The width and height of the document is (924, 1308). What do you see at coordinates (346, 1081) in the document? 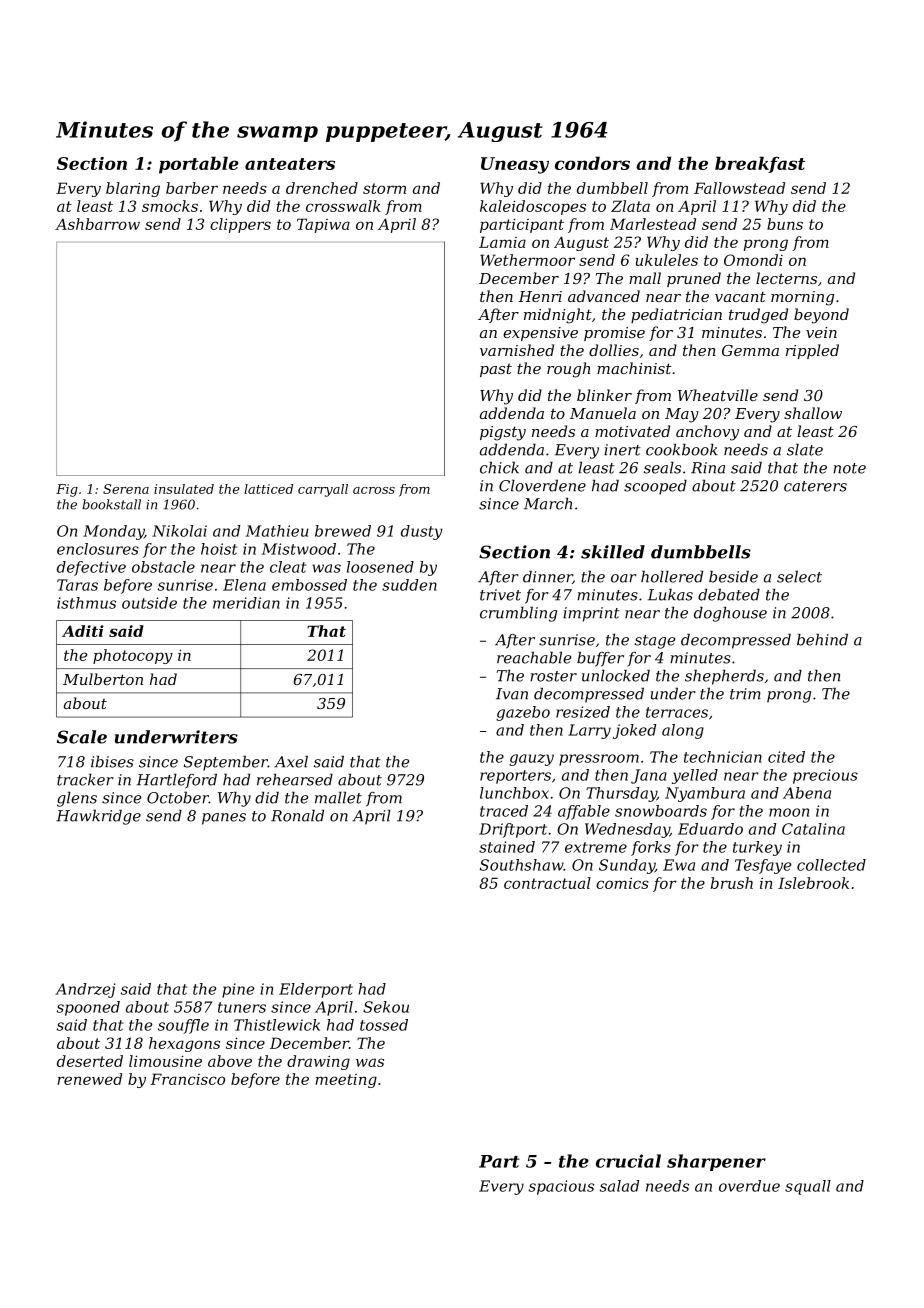
I see `meeting` at bounding box center [346, 1081].
